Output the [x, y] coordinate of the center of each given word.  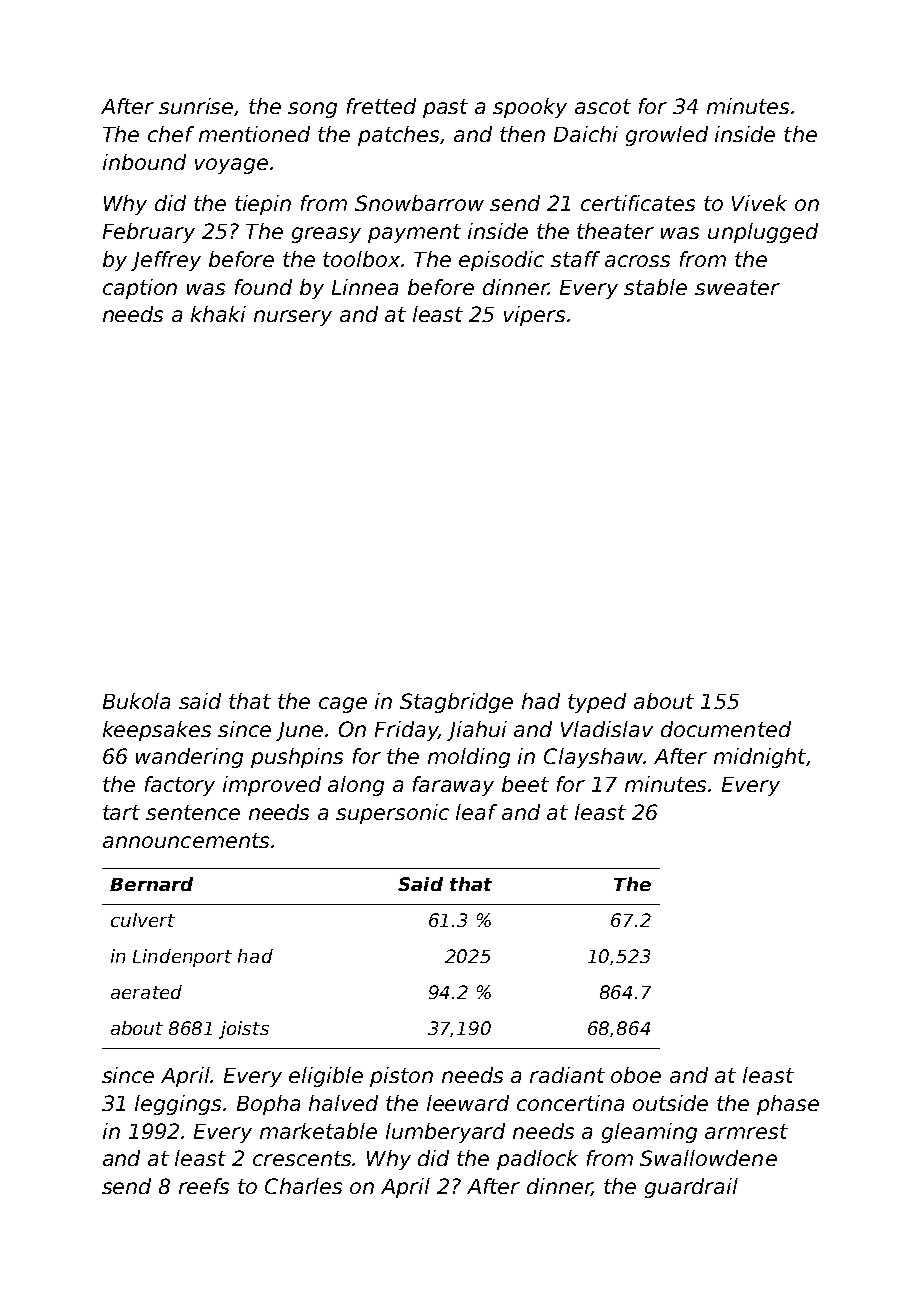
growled [667, 136]
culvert [143, 920]
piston [401, 1077]
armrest [746, 1131]
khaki [218, 314]
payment [414, 233]
